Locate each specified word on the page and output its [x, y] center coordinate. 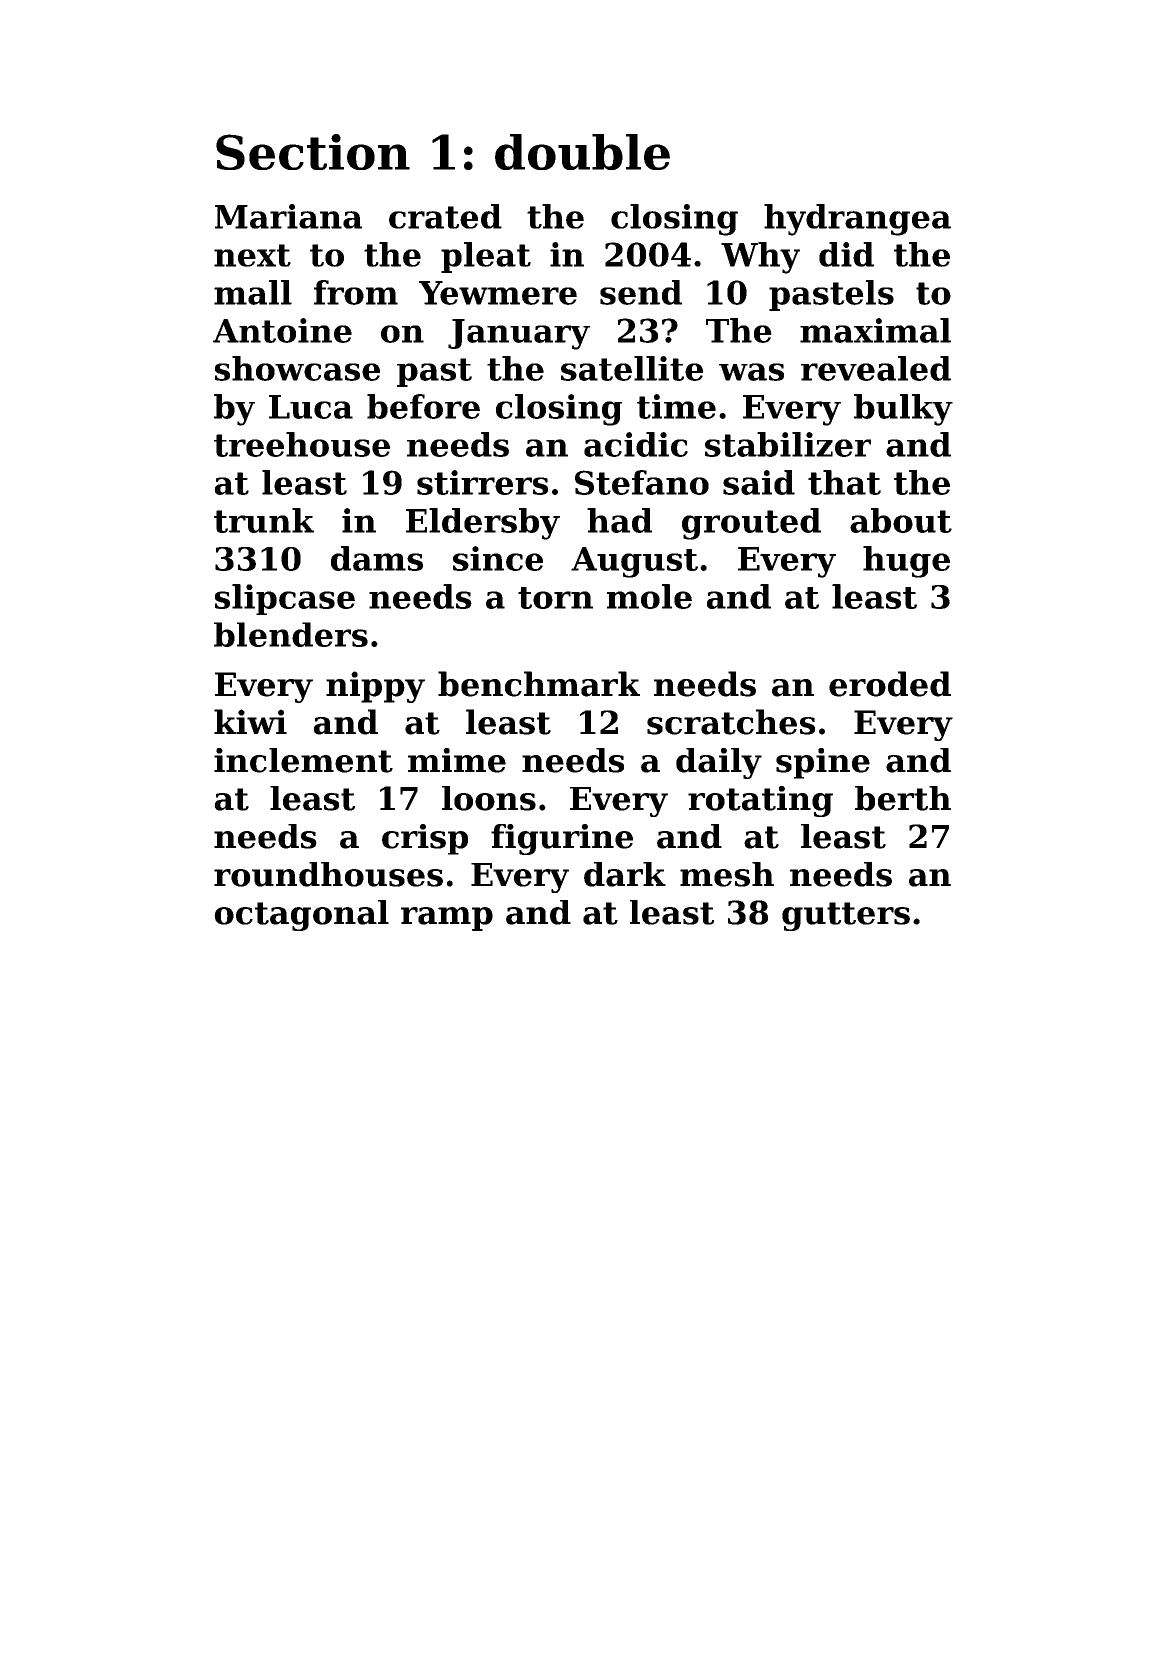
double [582, 152]
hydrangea [857, 220]
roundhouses [328, 874]
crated [445, 216]
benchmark [539, 684]
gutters [846, 916]
